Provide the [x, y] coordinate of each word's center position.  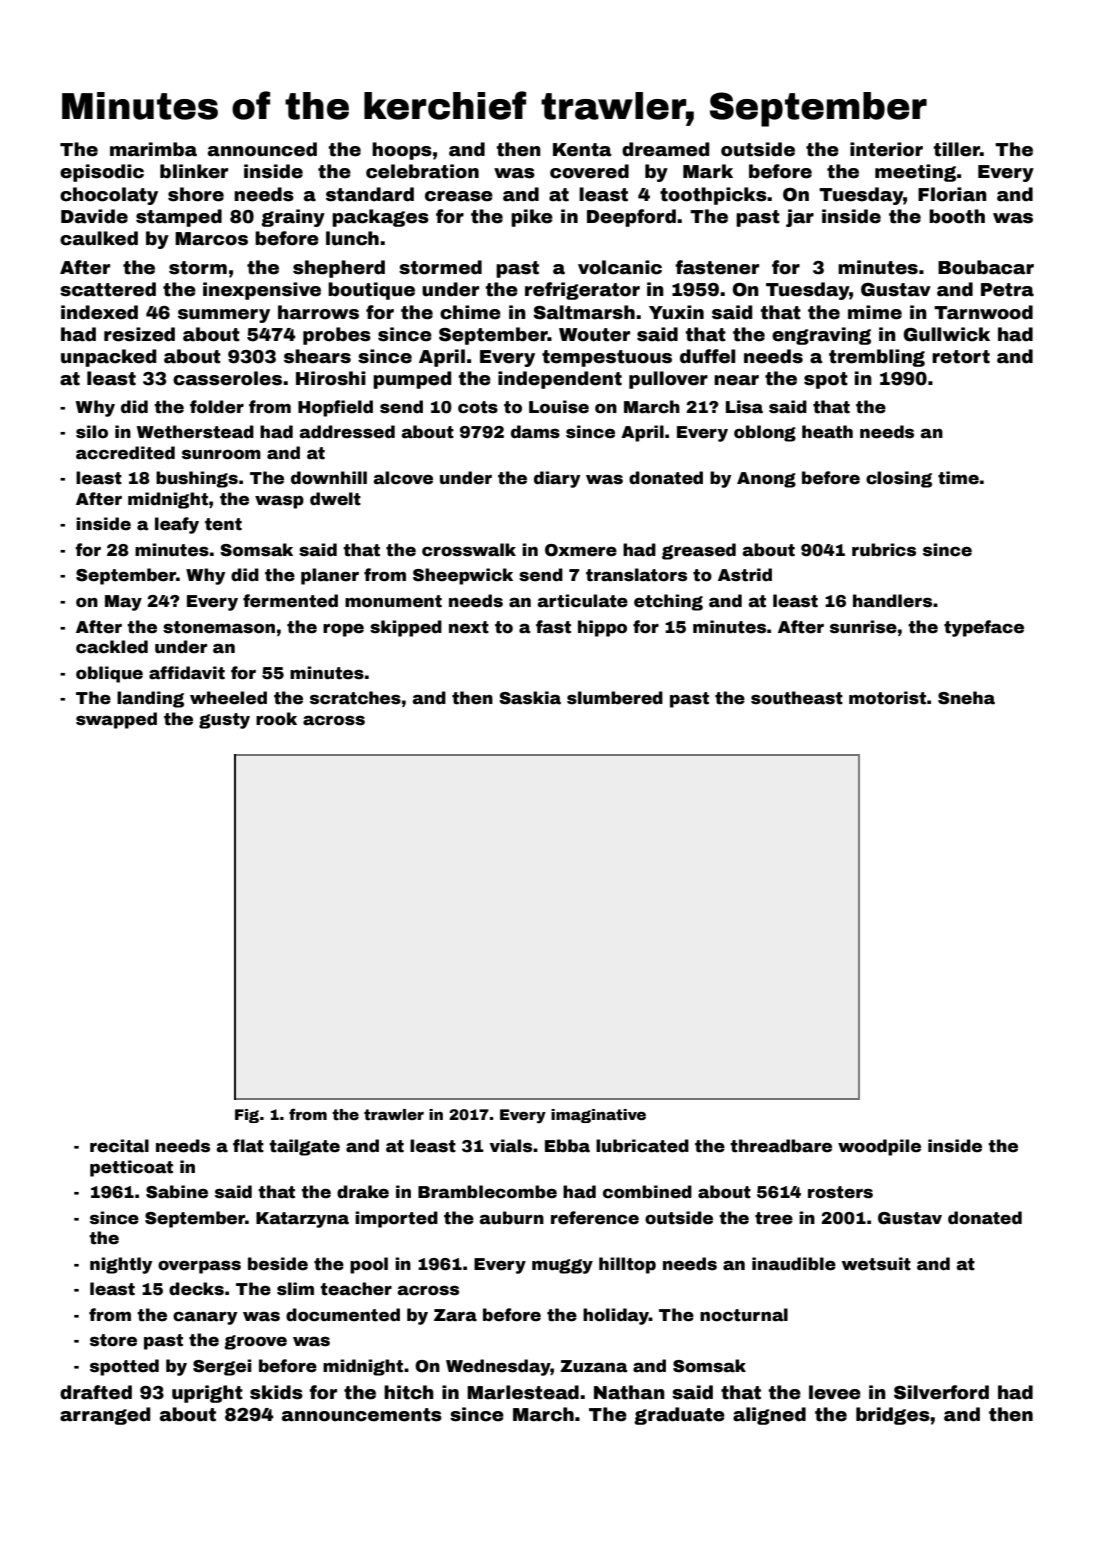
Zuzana [594, 1366]
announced [262, 149]
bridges [893, 1416]
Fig [247, 1116]
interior [886, 149]
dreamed [665, 149]
